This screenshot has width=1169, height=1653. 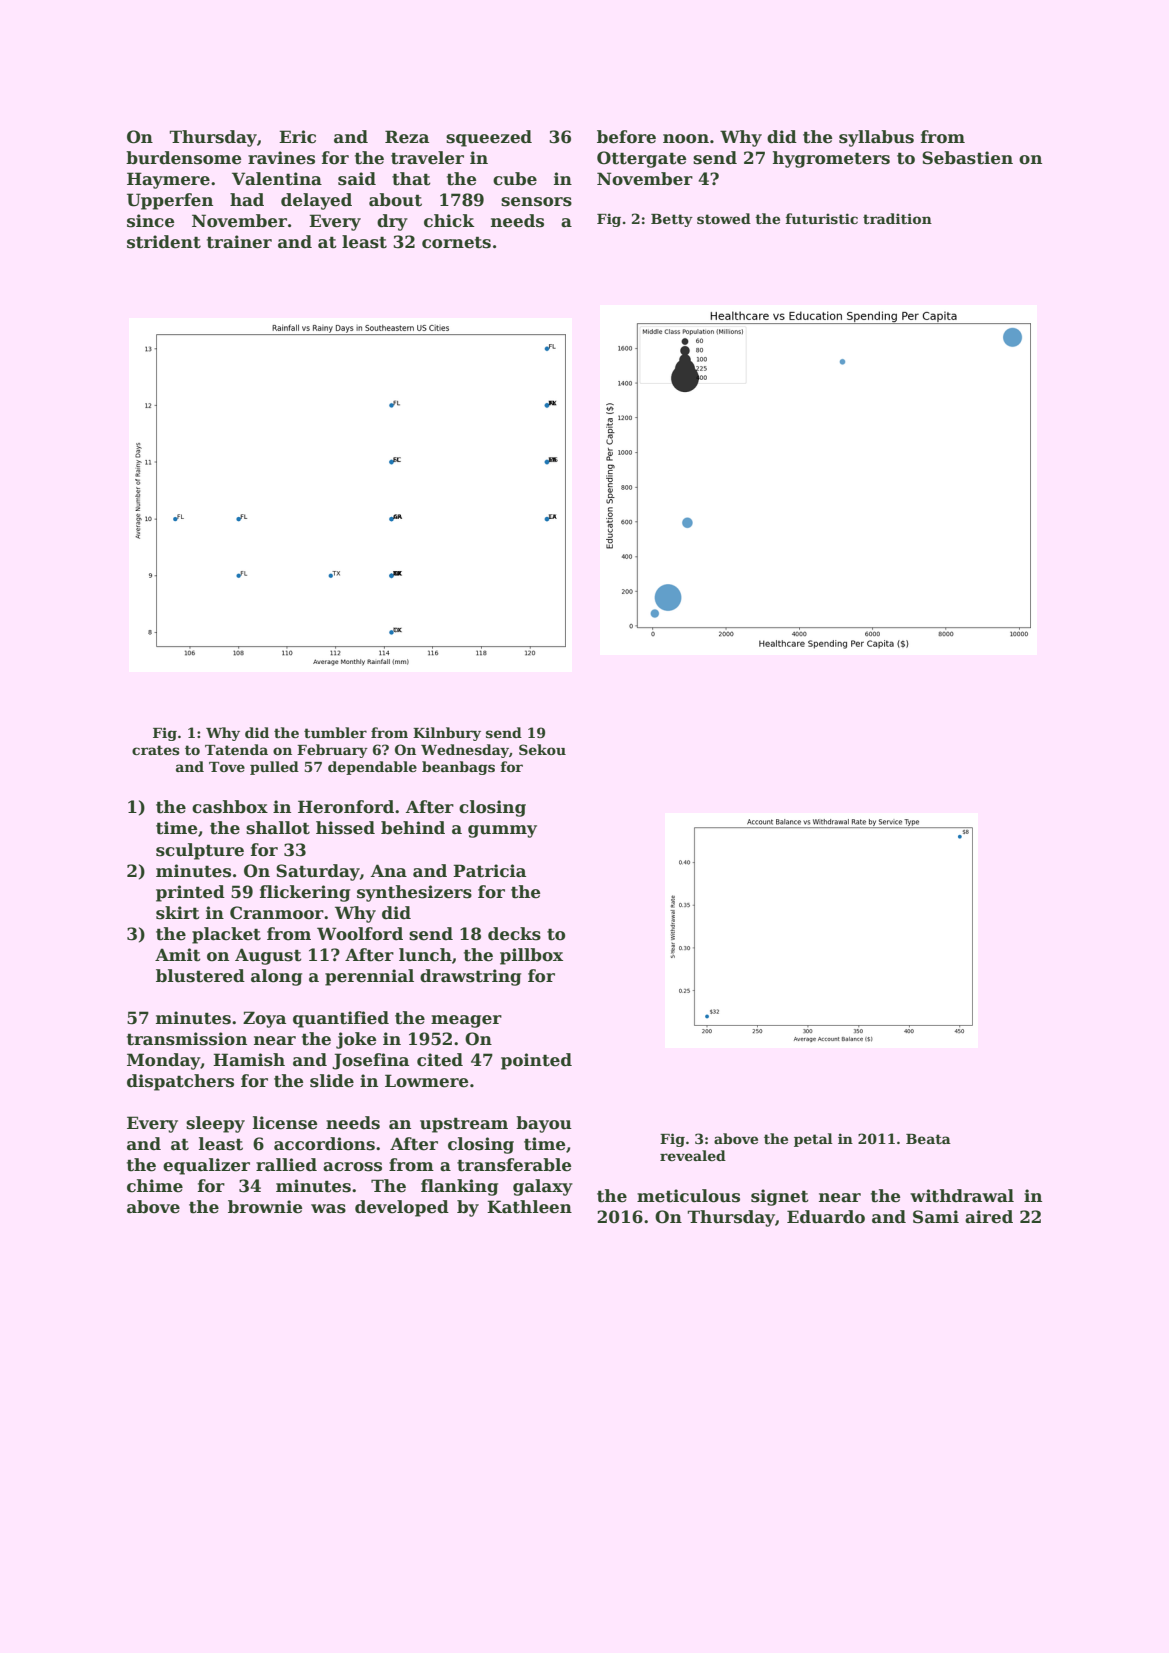 What do you see at coordinates (821, 218) in the screenshot?
I see `futuristic` at bounding box center [821, 218].
